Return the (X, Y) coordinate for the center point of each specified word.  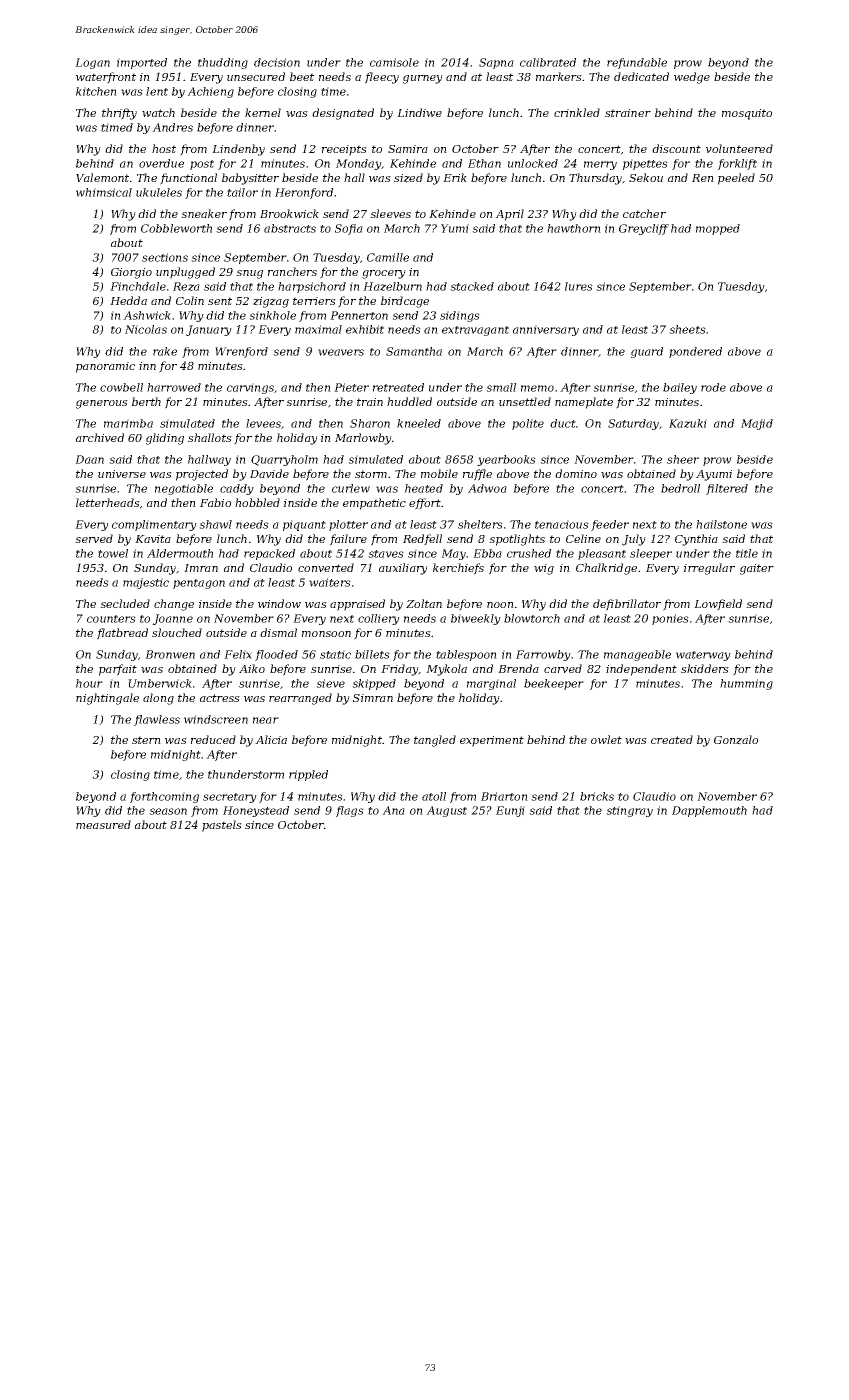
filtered (727, 489)
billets (372, 654)
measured (103, 824)
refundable (637, 63)
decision (277, 62)
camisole (394, 62)
